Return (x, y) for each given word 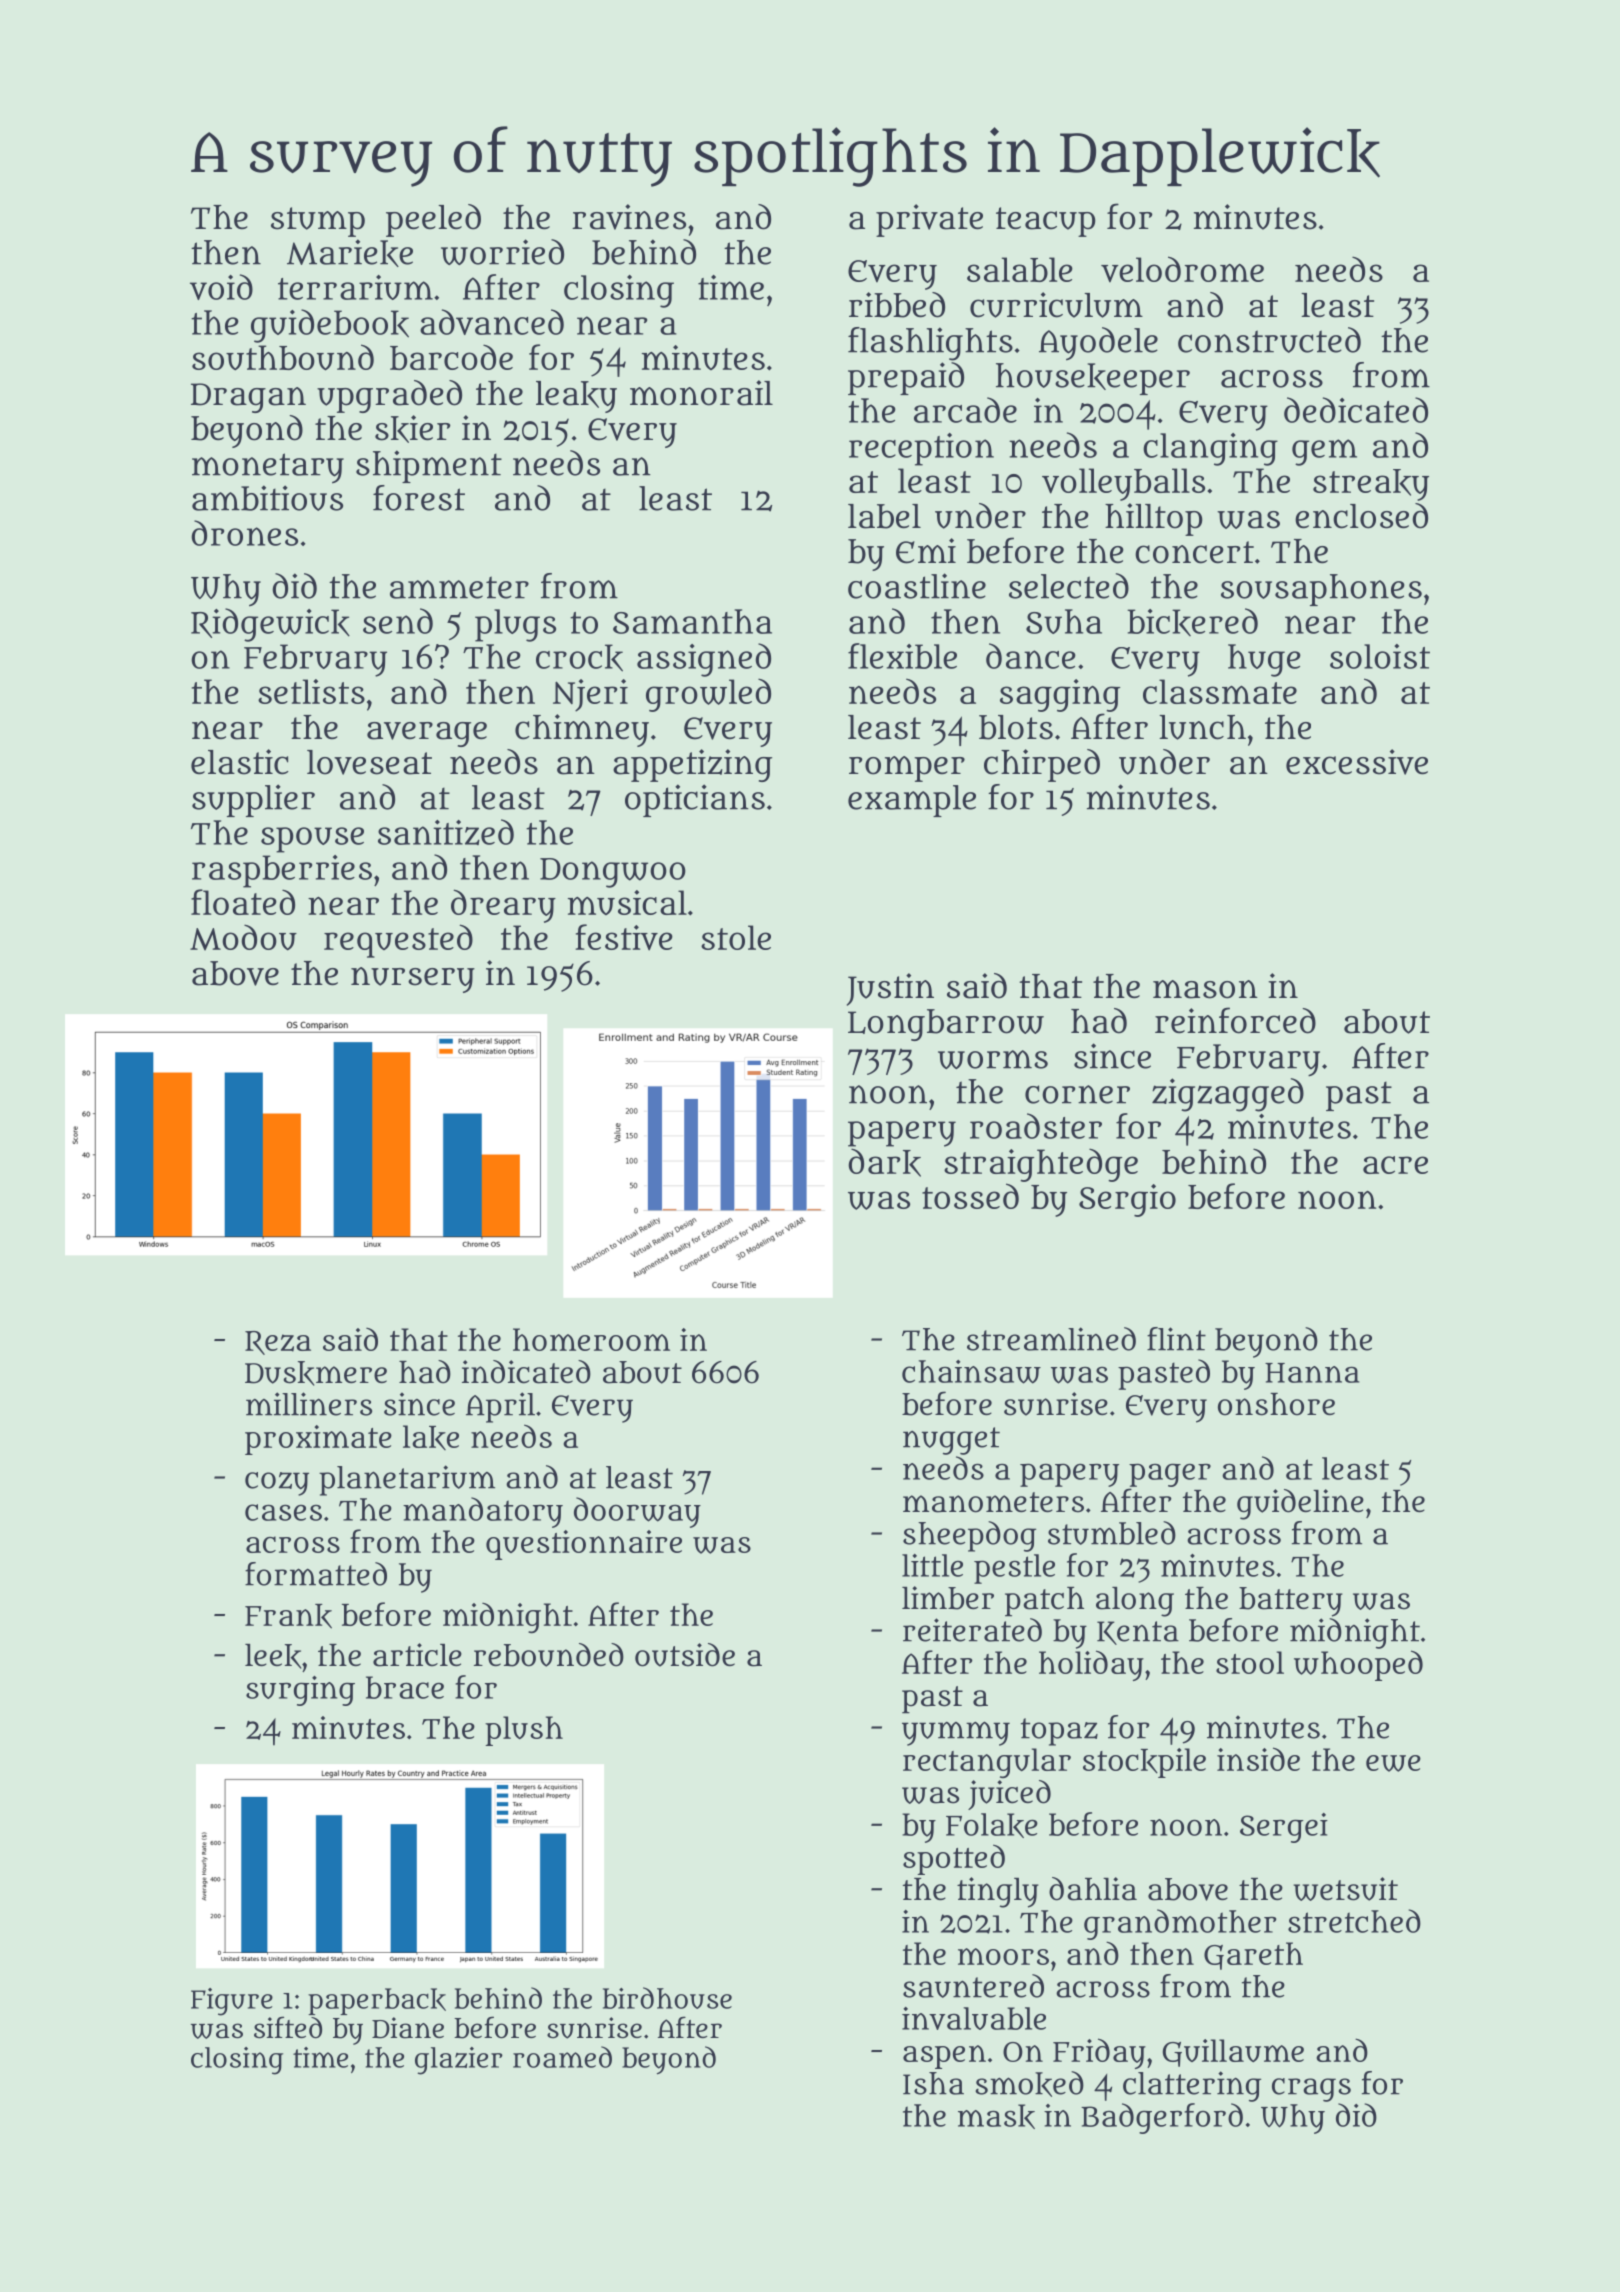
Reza (278, 1343)
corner (1077, 1094)
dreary (503, 906)
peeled (433, 220)
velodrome (1182, 269)
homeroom (591, 1339)
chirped (1042, 765)
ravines (629, 217)
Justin (890, 989)
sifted (288, 2027)
